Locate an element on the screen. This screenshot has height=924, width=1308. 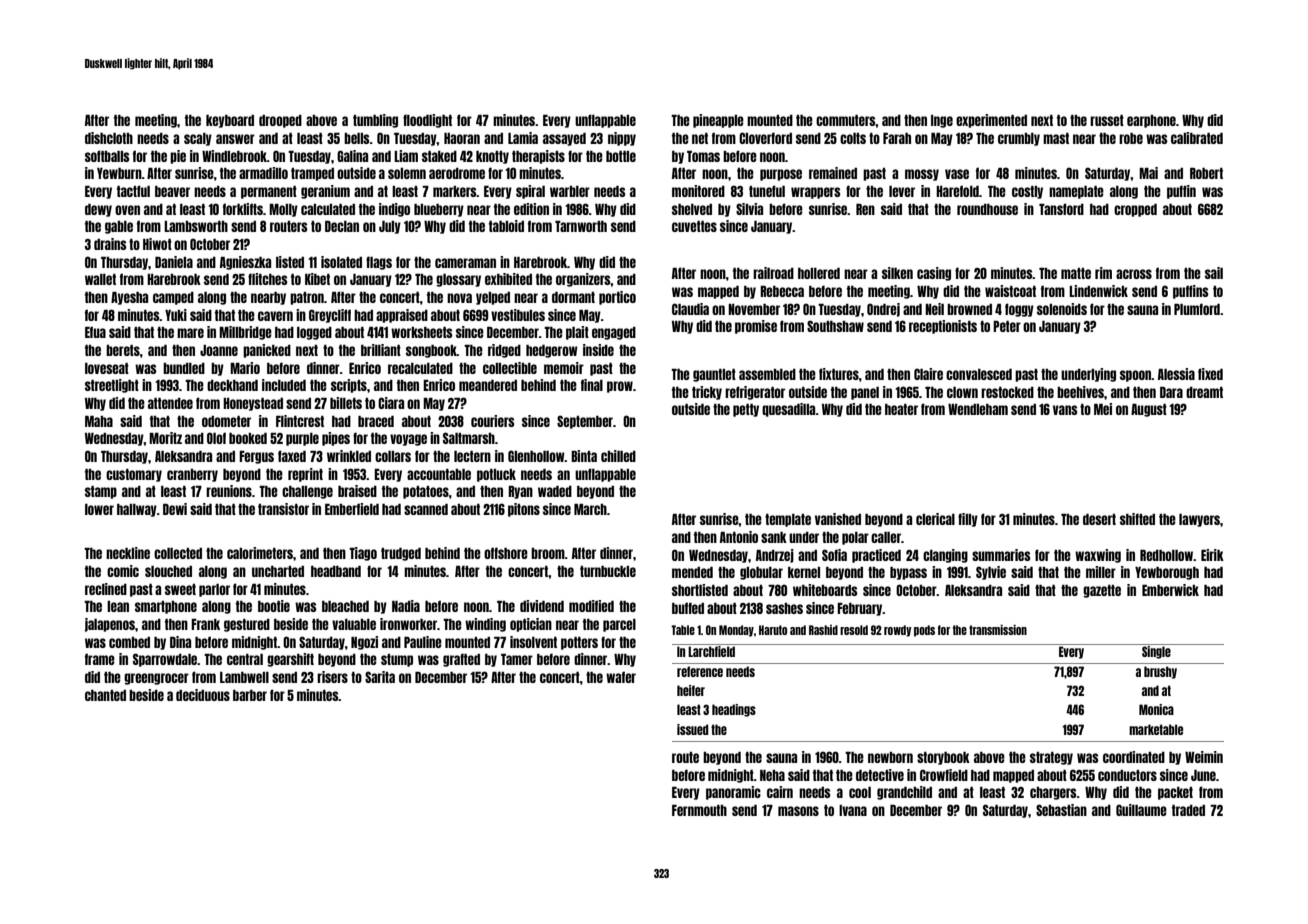
nippy is located at coordinates (622, 139).
